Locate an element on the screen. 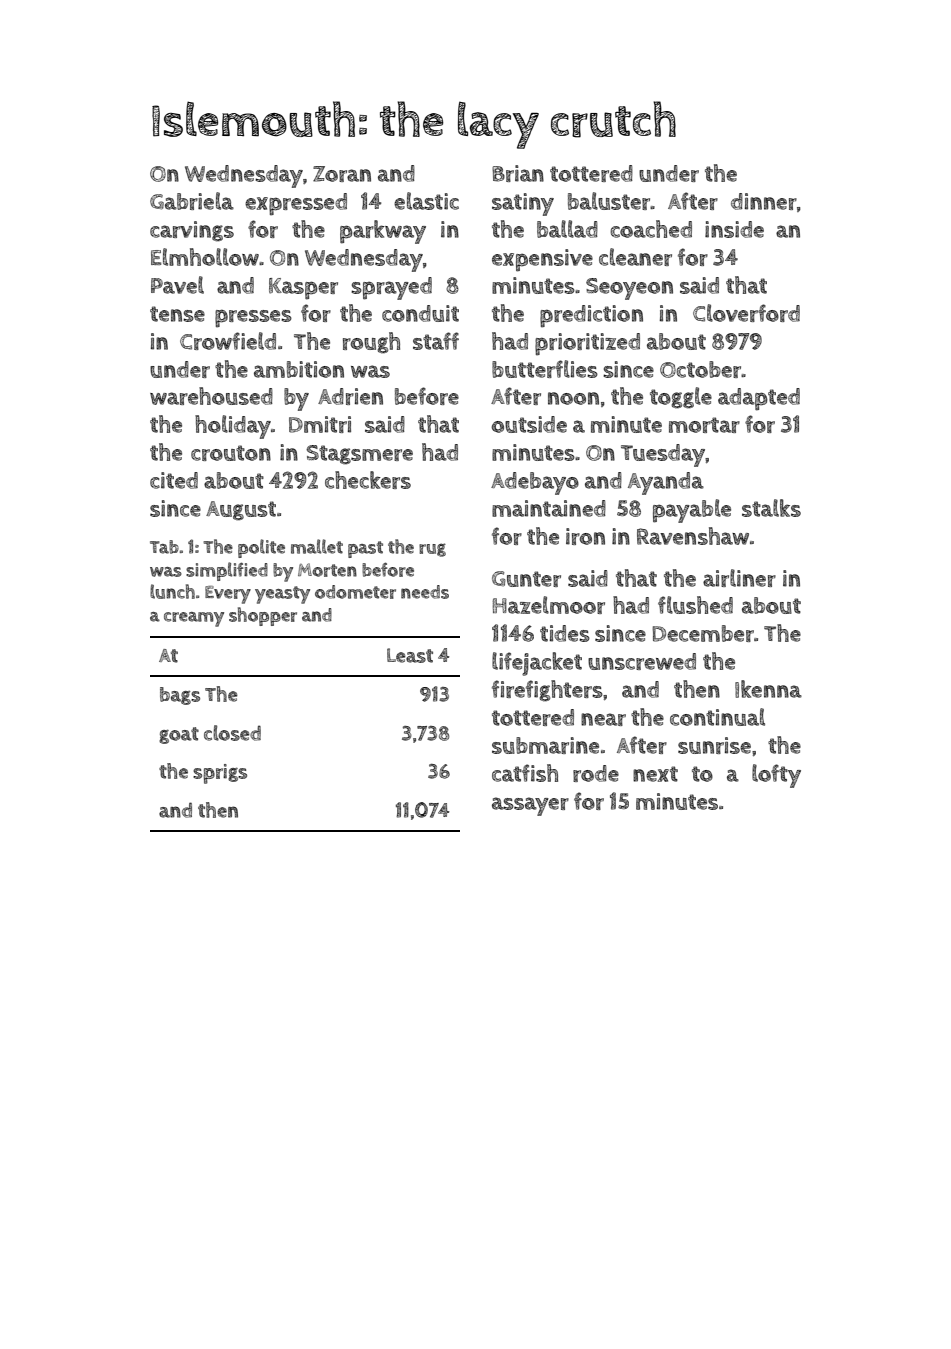 The image size is (951, 1349). carvings is located at coordinates (192, 231).
